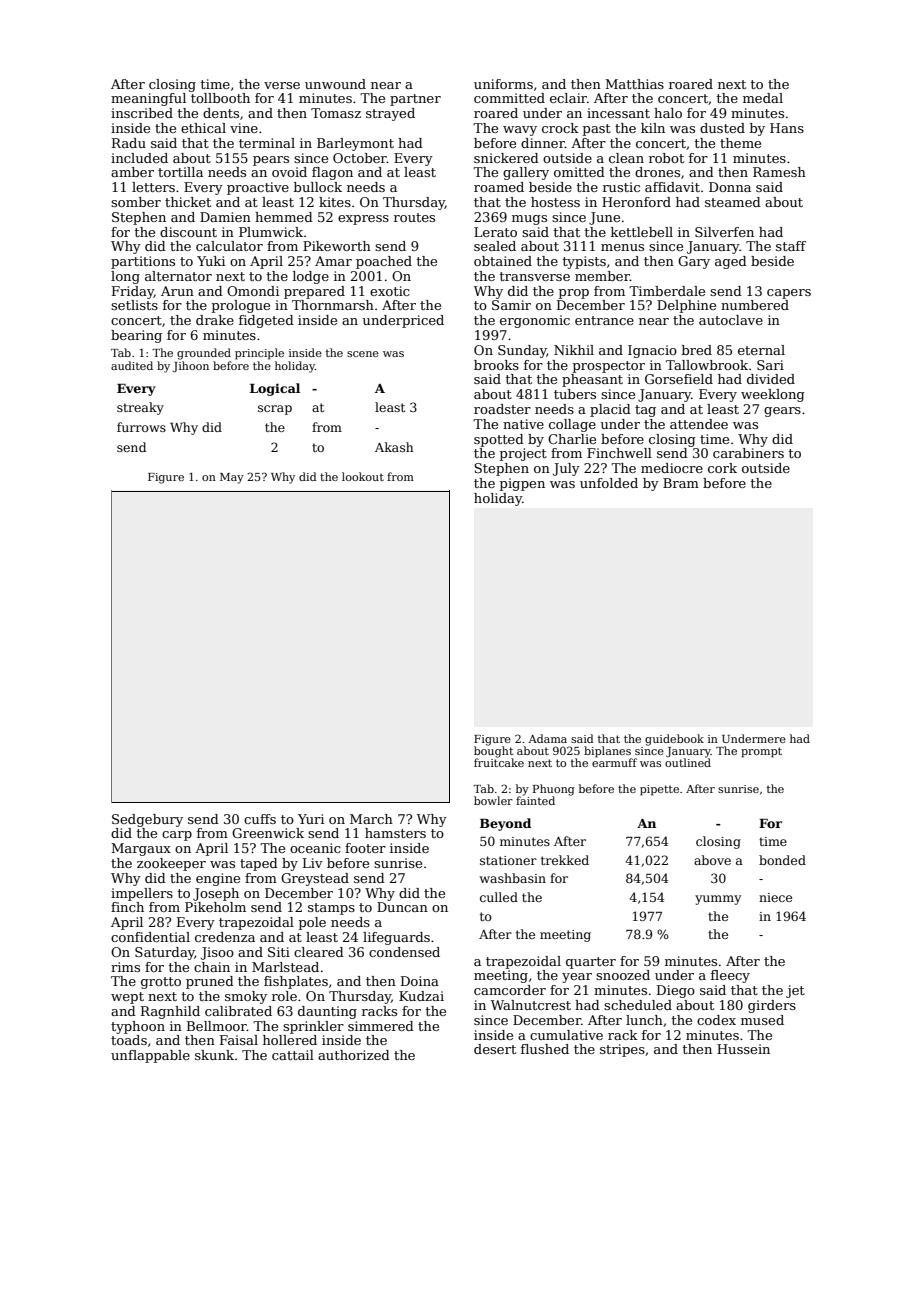  What do you see at coordinates (731, 262) in the screenshot?
I see `aged` at bounding box center [731, 262].
